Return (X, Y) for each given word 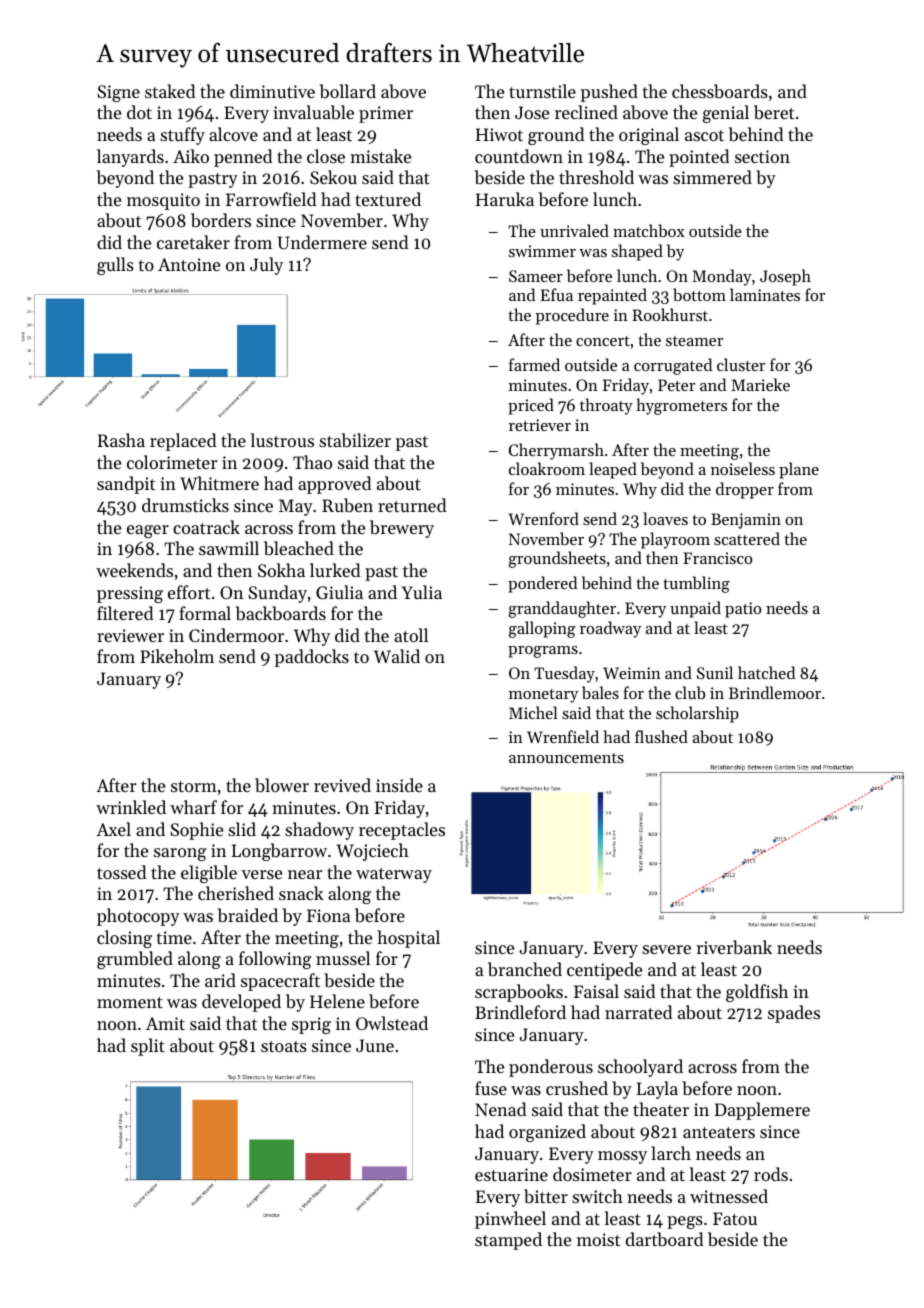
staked (170, 91)
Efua (557, 294)
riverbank (734, 947)
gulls (115, 266)
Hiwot (499, 134)
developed (241, 1003)
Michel (533, 712)
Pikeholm (177, 656)
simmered (712, 177)
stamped (508, 1241)
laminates (765, 294)
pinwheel (510, 1220)
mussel (343, 958)
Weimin (632, 673)
